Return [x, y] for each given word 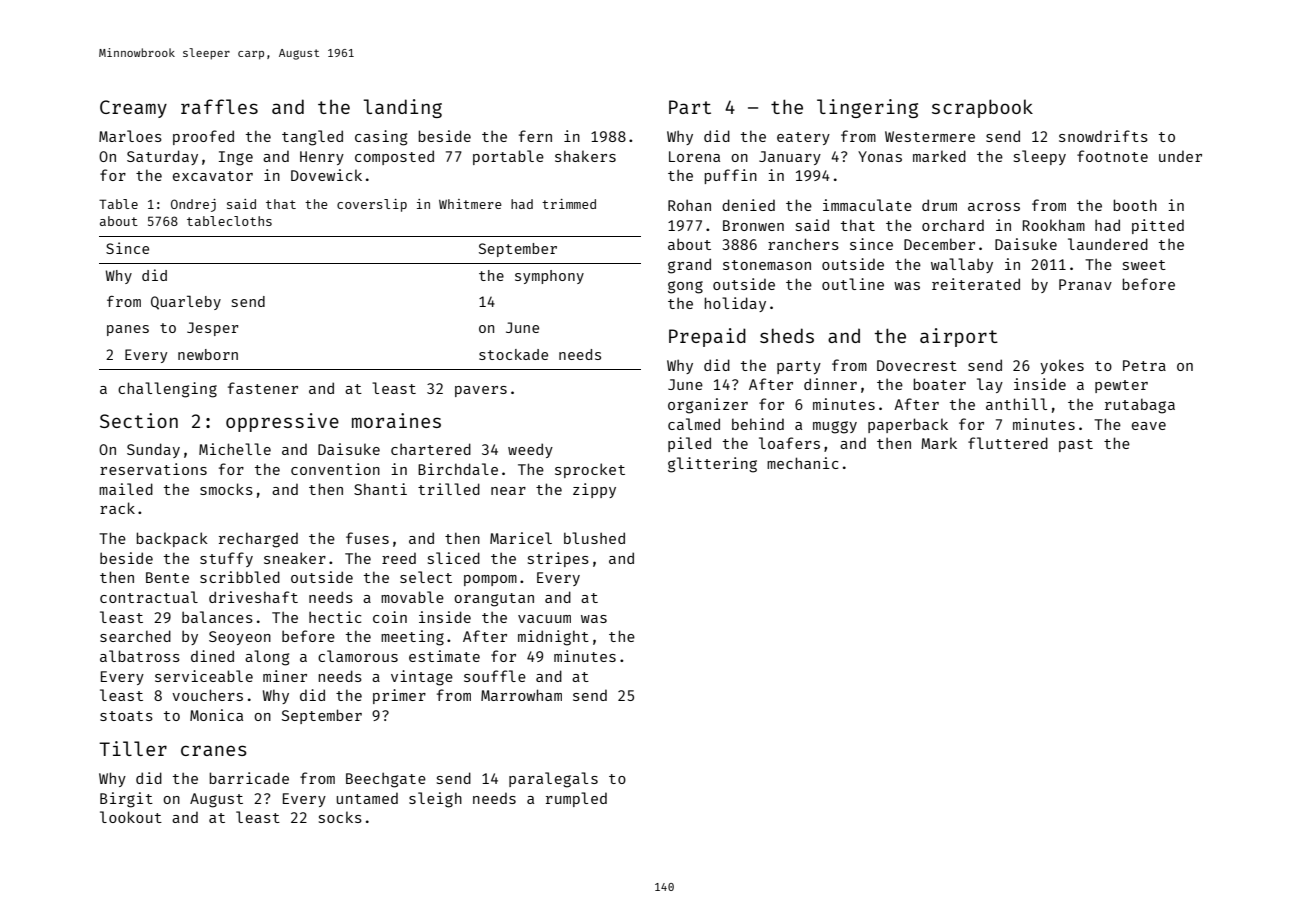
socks [340, 817]
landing [402, 108]
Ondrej [193, 205]
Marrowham [521, 695]
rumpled [576, 799]
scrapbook [982, 108]
